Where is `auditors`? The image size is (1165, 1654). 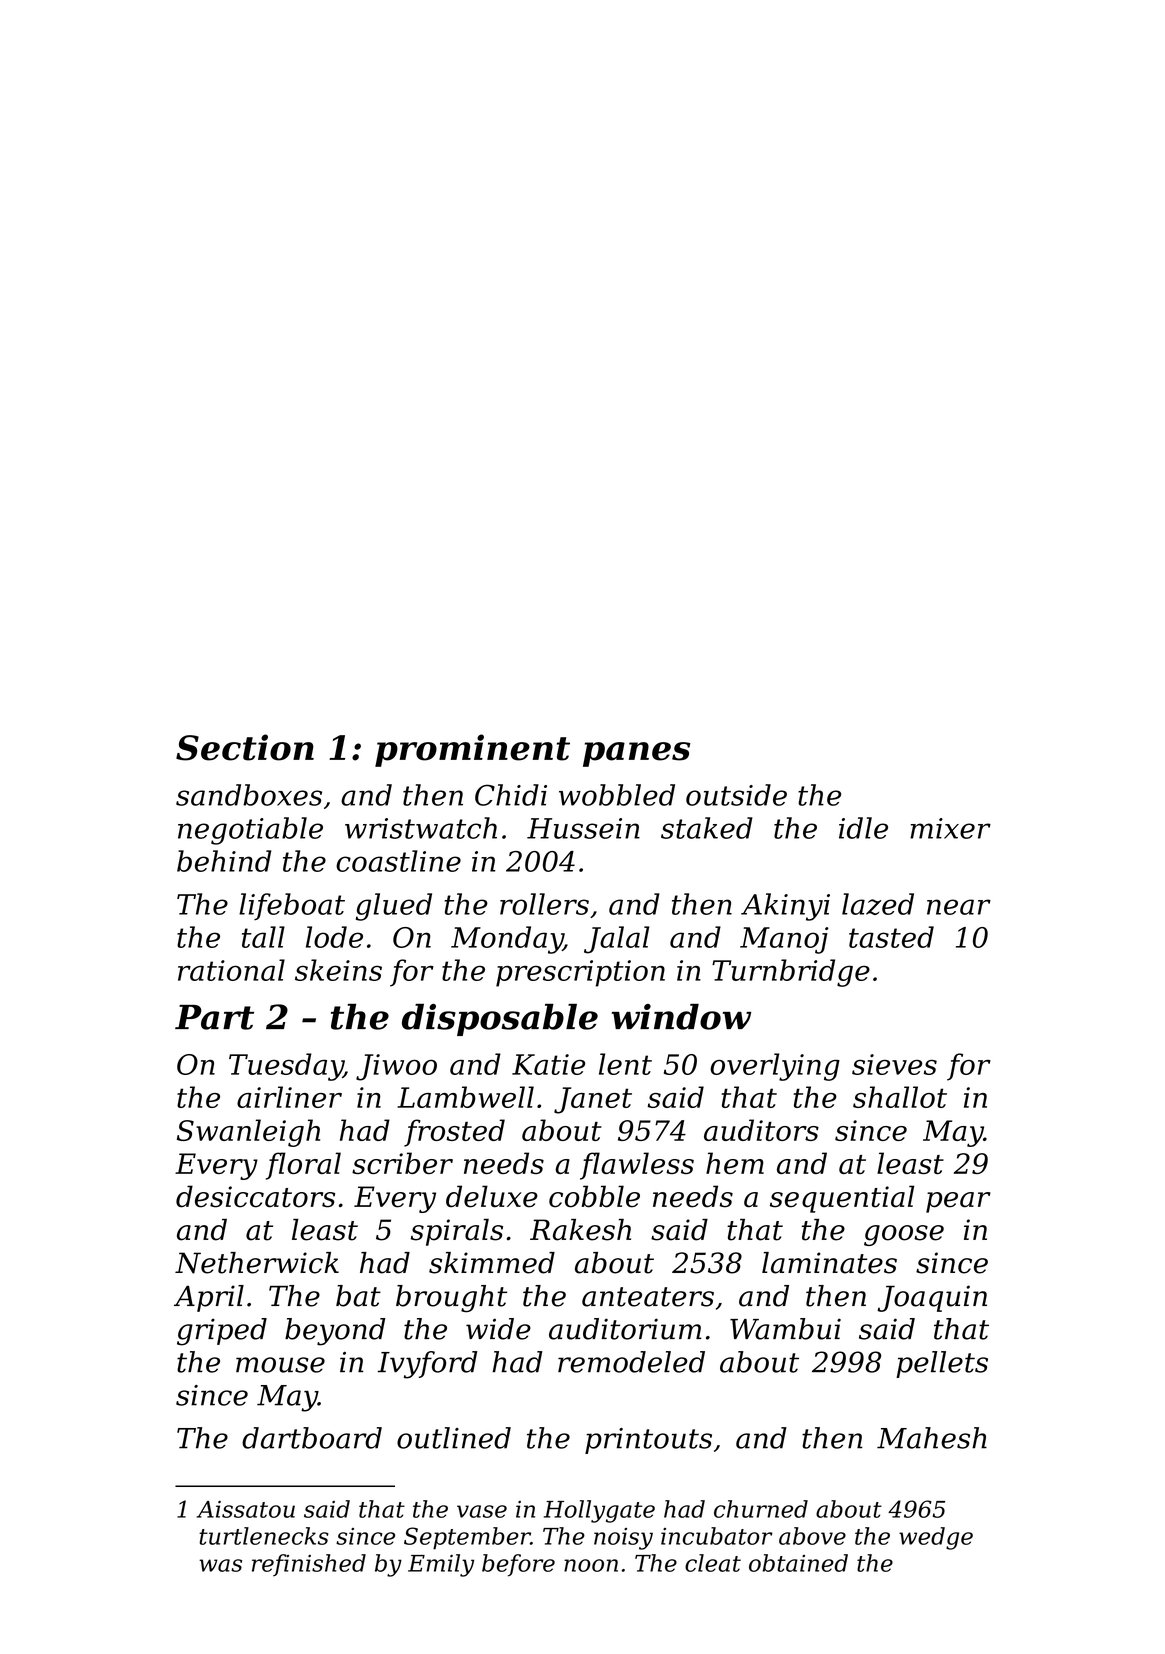 auditors is located at coordinates (761, 1130).
